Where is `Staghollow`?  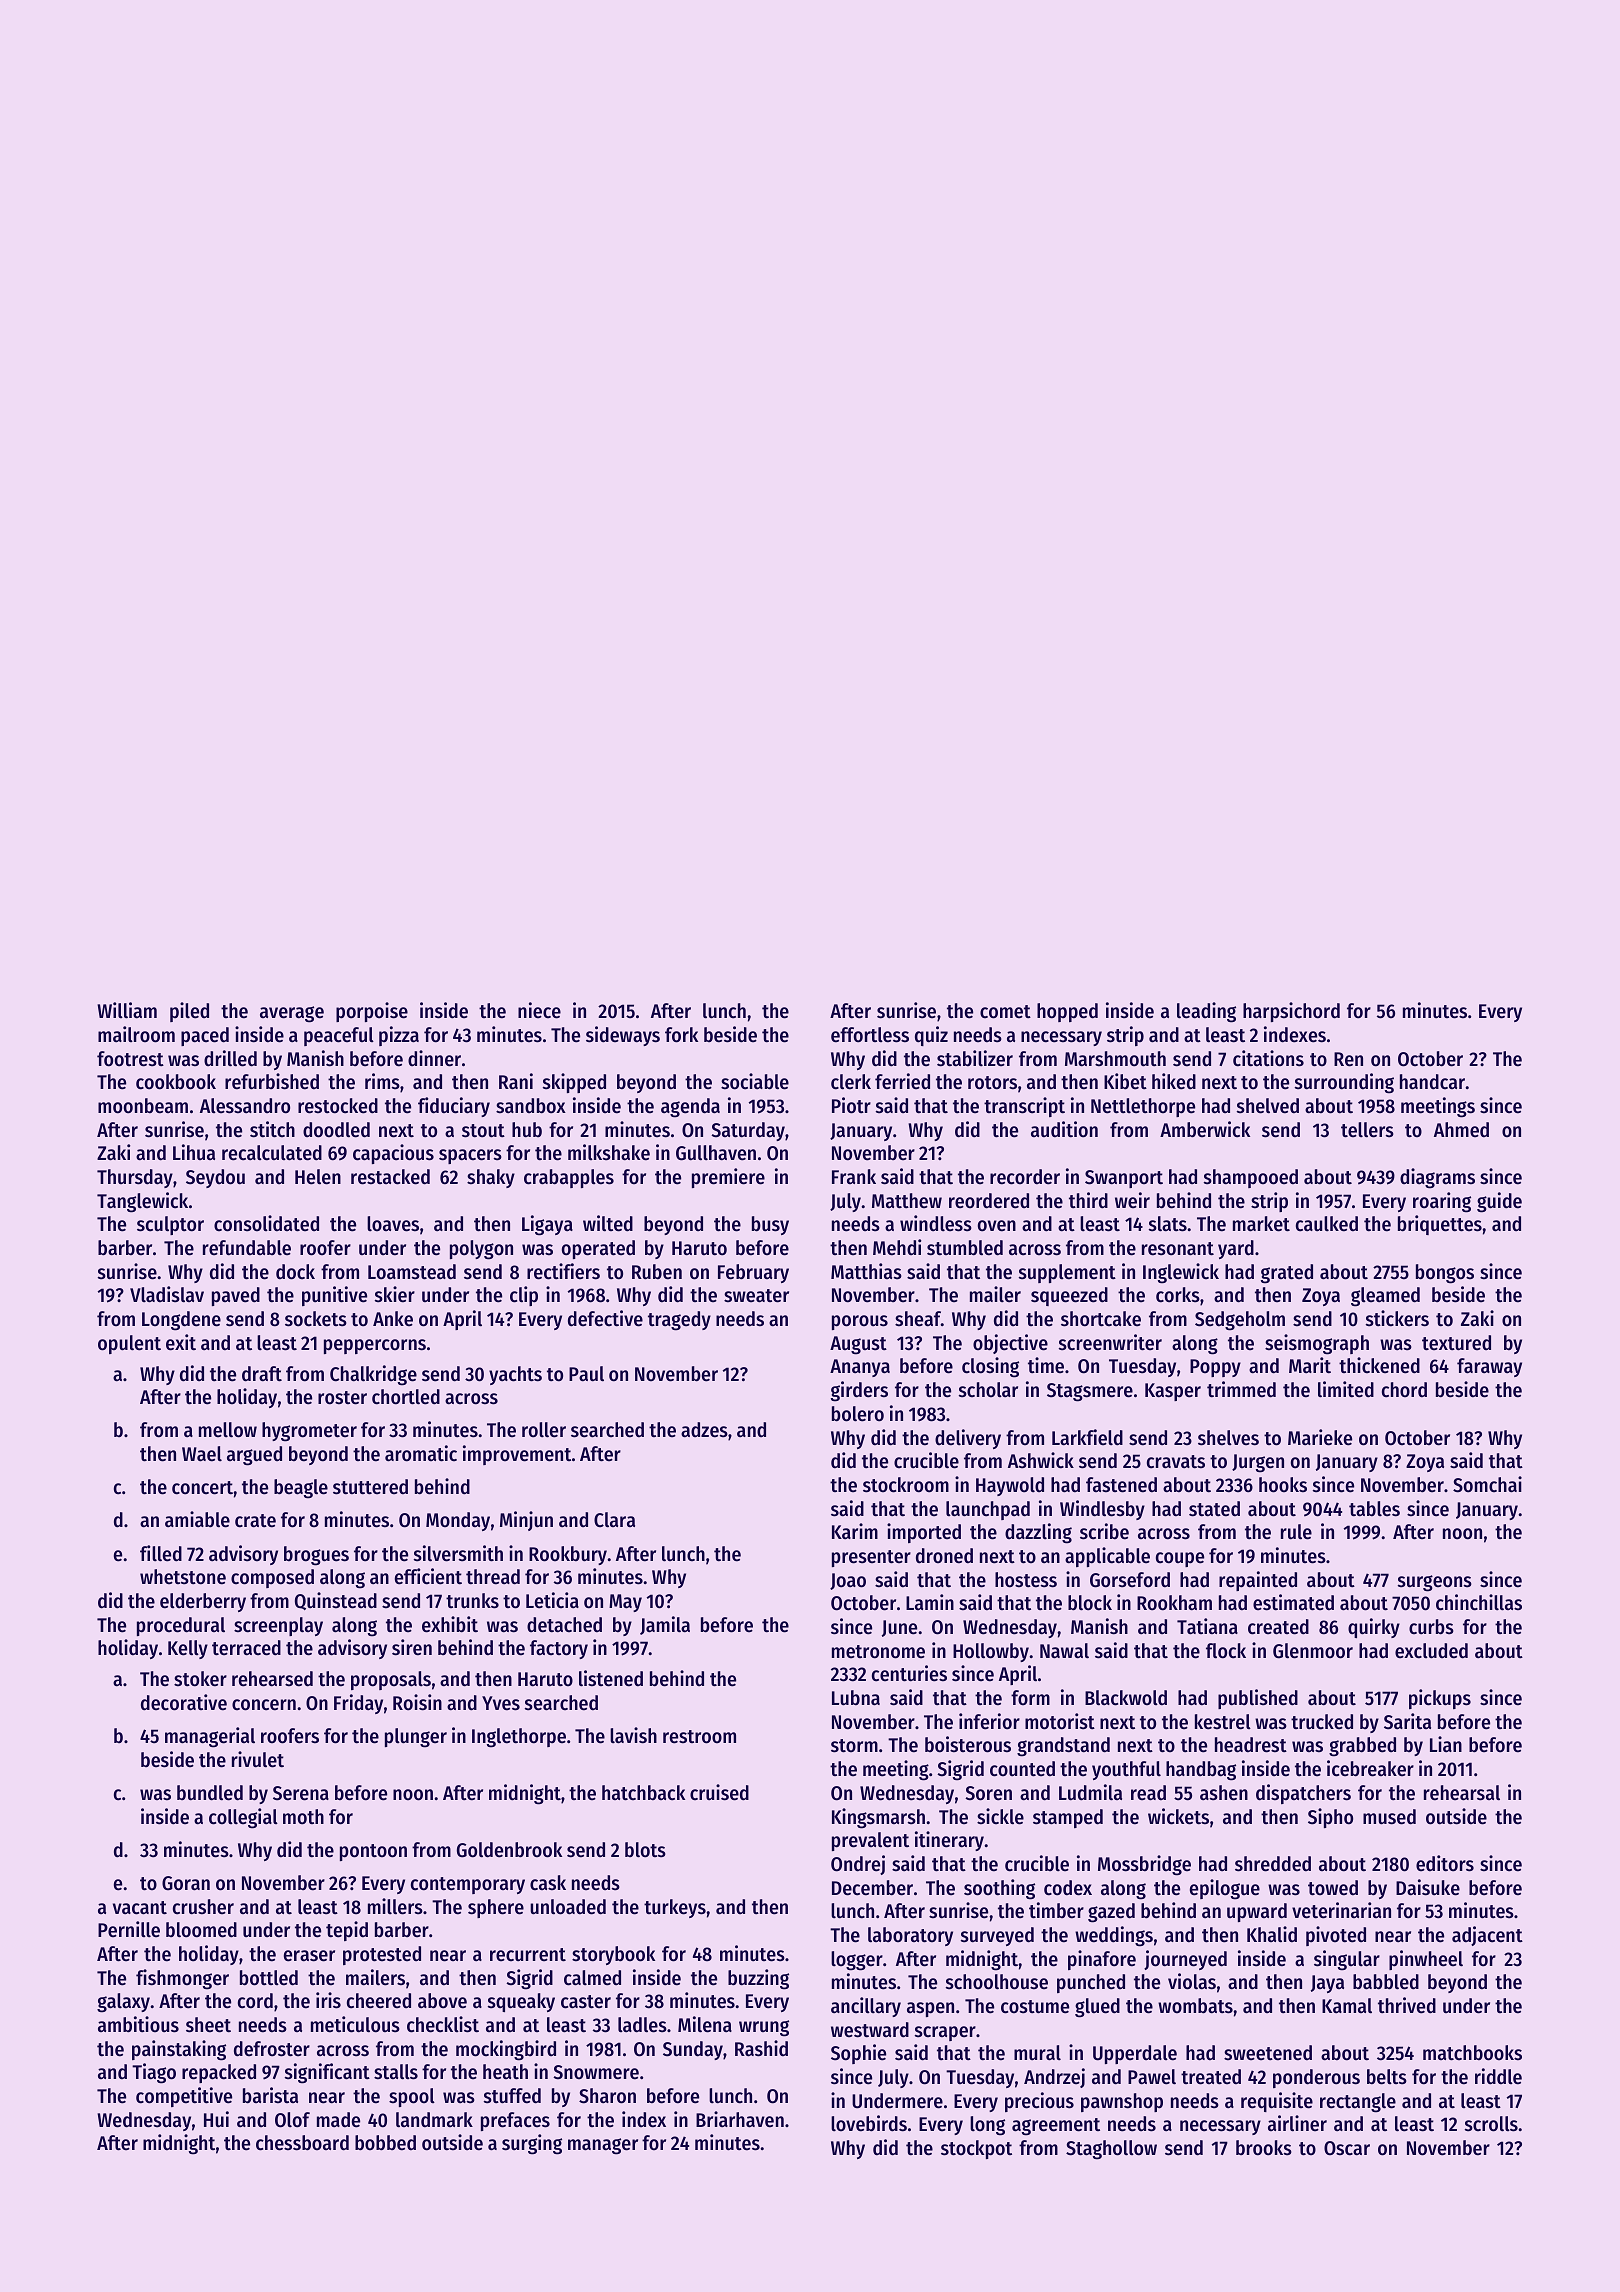
Staghollow is located at coordinates (1111, 2150).
